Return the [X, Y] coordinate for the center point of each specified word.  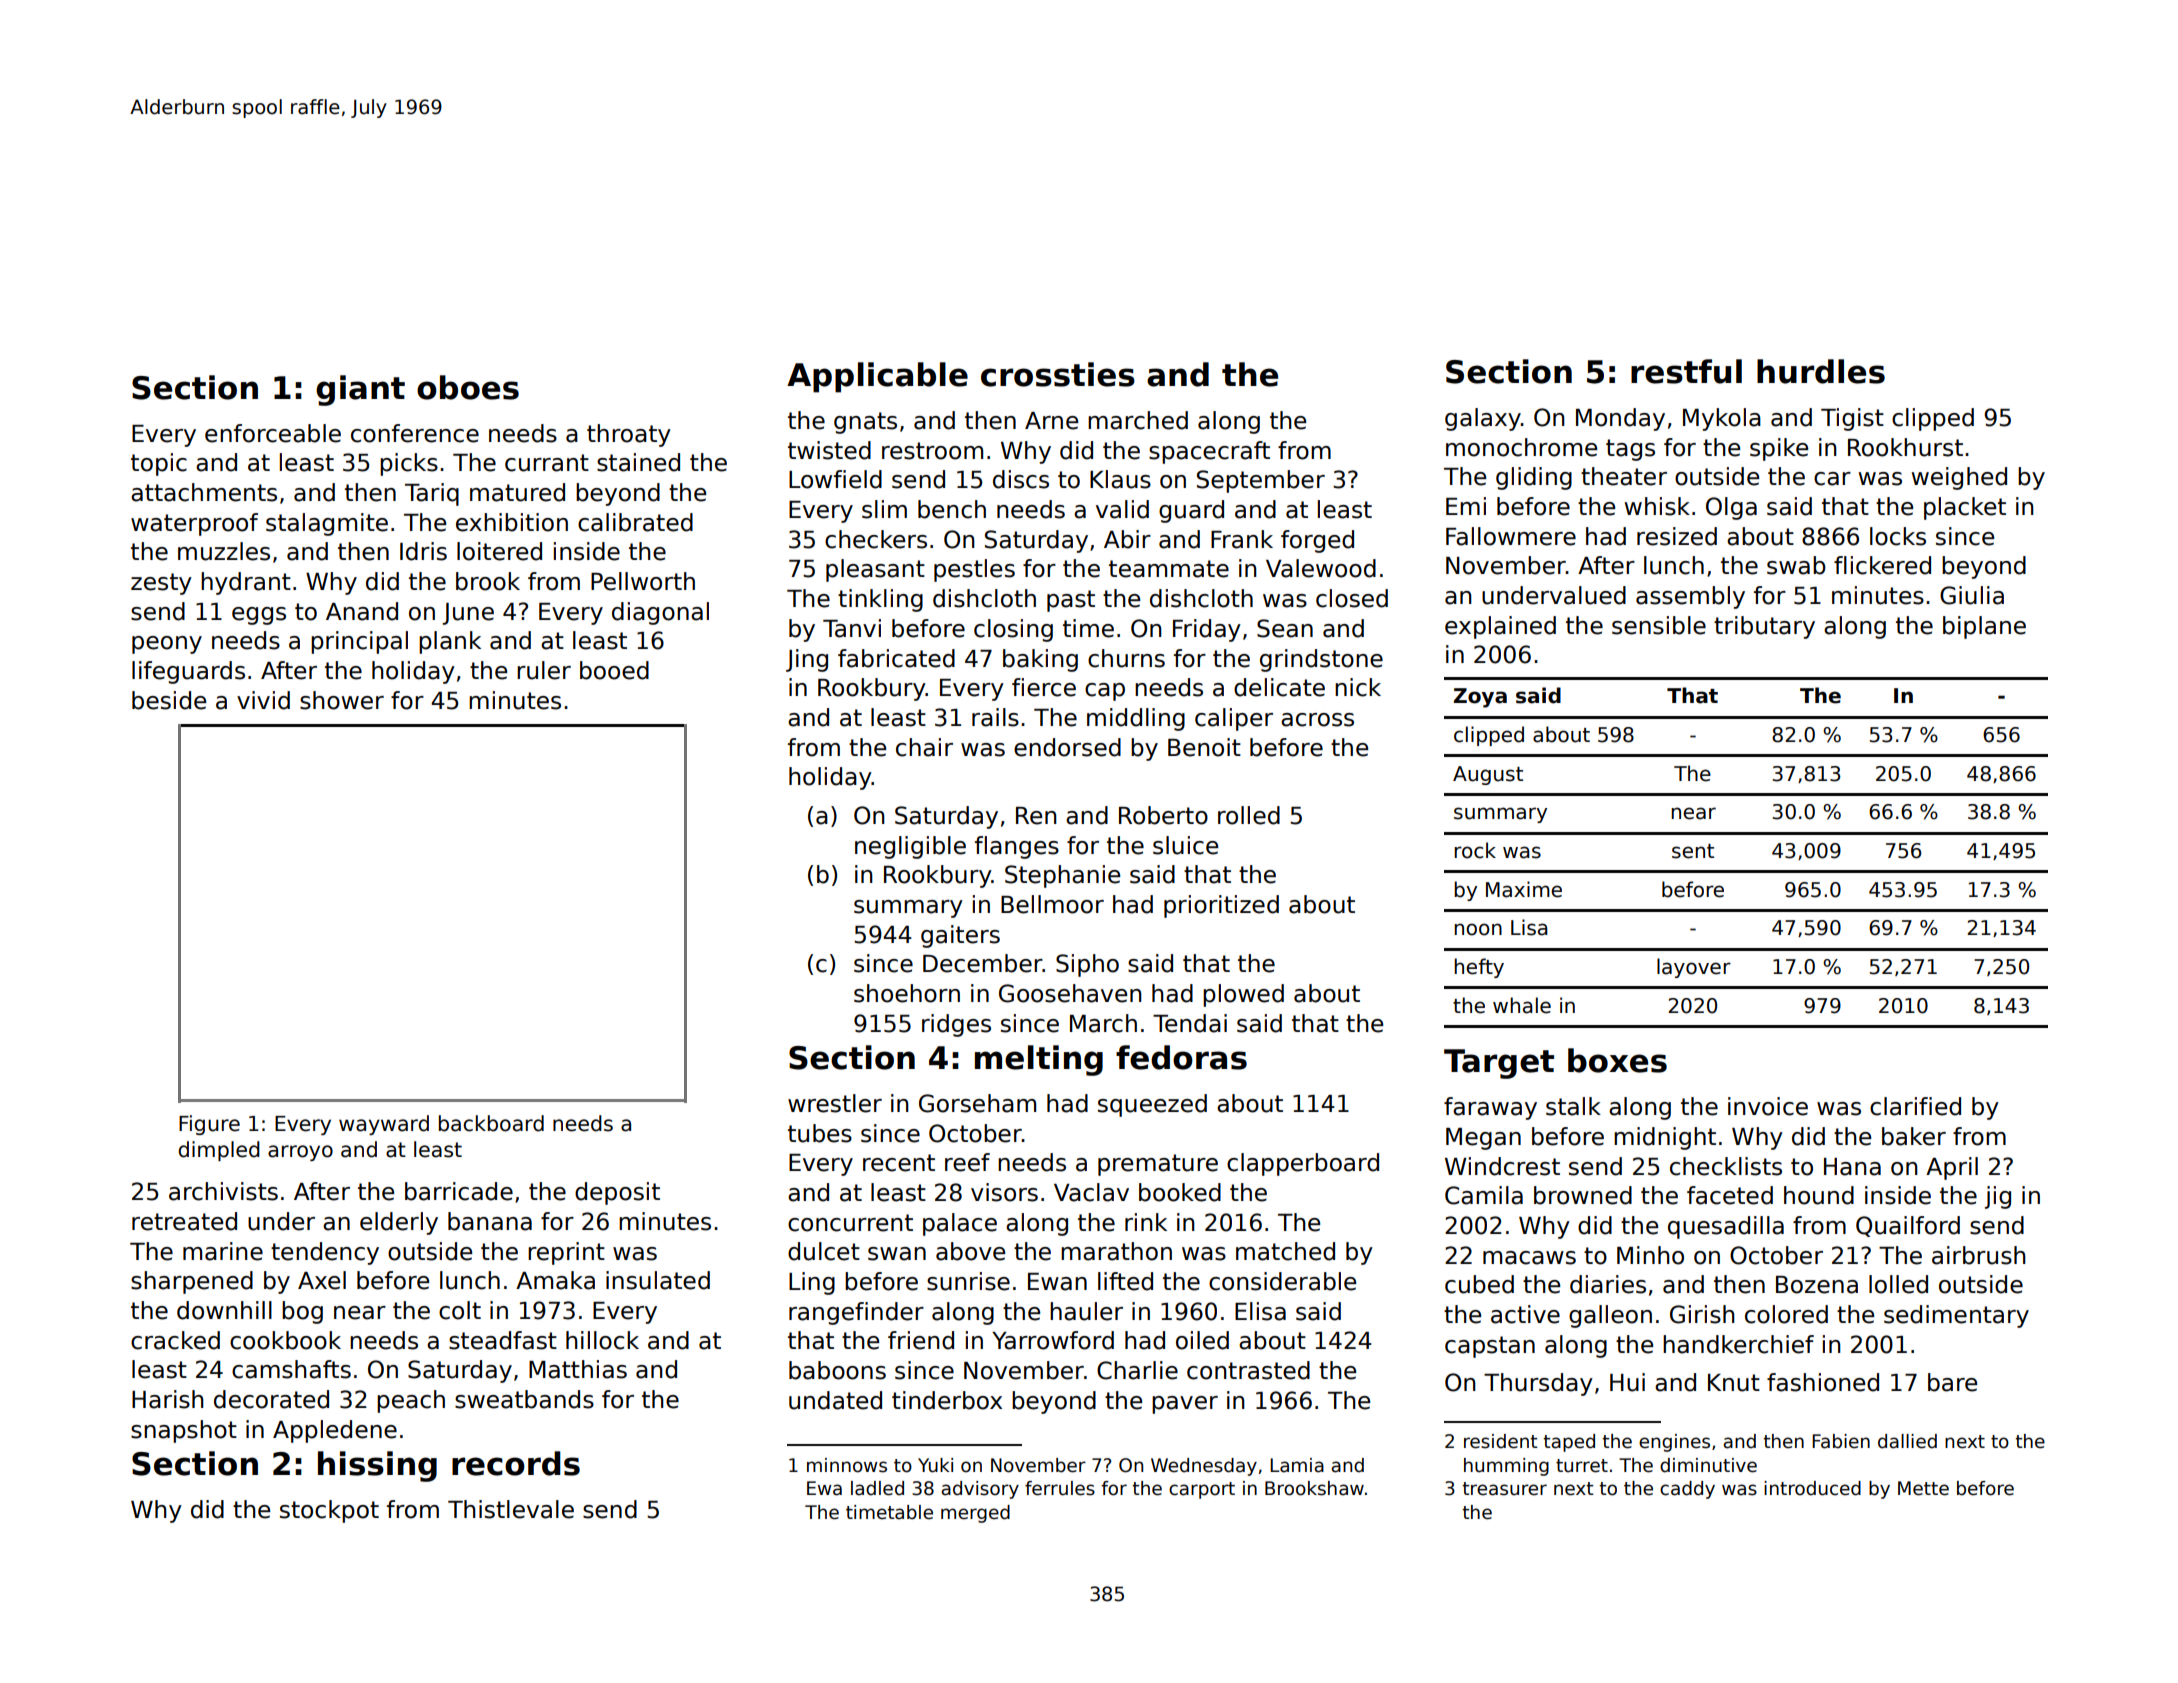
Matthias [578, 1369]
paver [1185, 1405]
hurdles [1821, 371]
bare [1952, 1382]
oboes [468, 387]
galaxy [1483, 419]
